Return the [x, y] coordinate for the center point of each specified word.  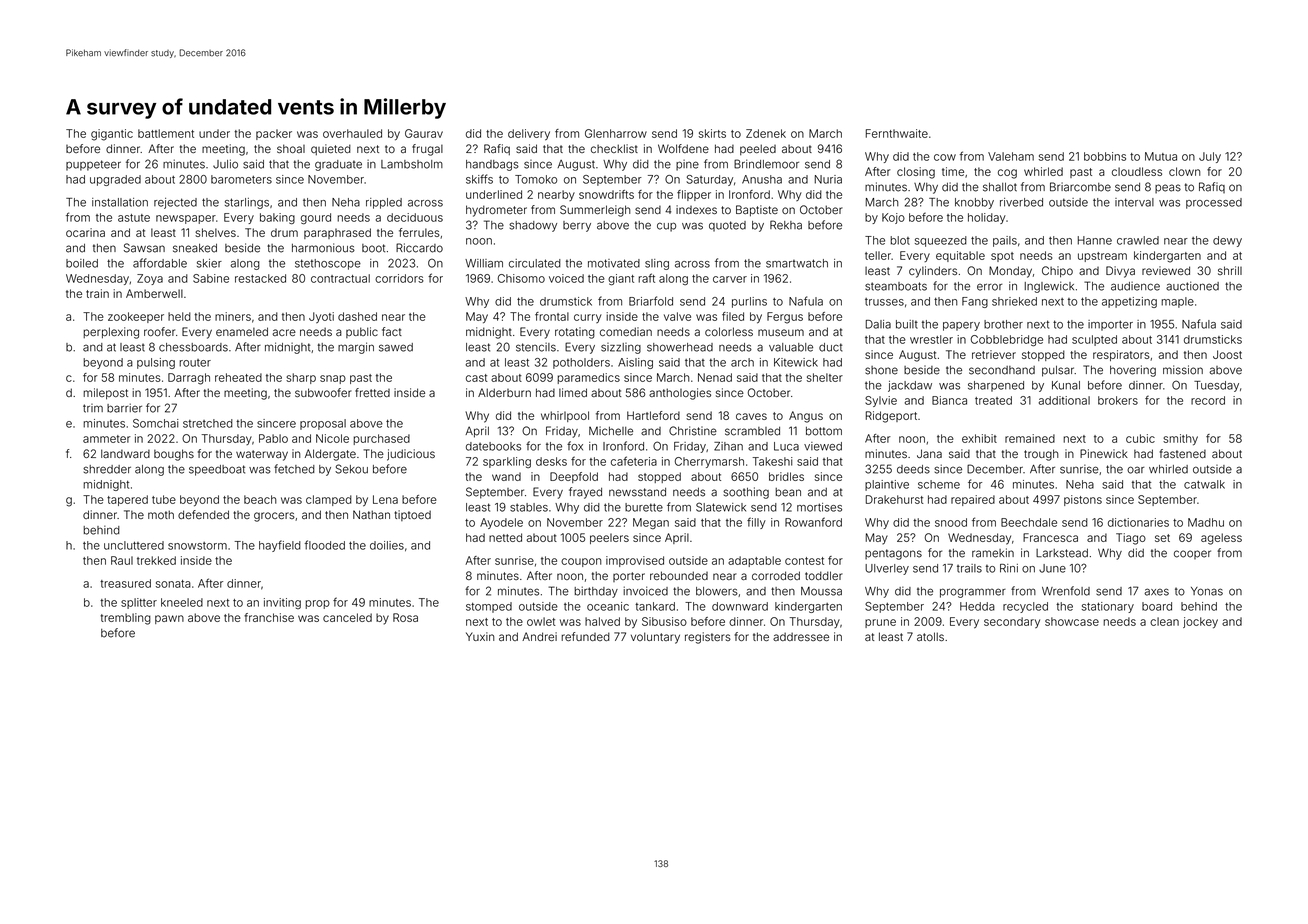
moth [161, 514]
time [953, 171]
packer [274, 134]
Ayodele [501, 523]
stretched [208, 423]
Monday [1010, 272]
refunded [585, 636]
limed [573, 392]
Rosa [405, 617]
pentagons [893, 554]
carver [730, 279]
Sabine [211, 278]
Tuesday [1216, 386]
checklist [614, 148]
